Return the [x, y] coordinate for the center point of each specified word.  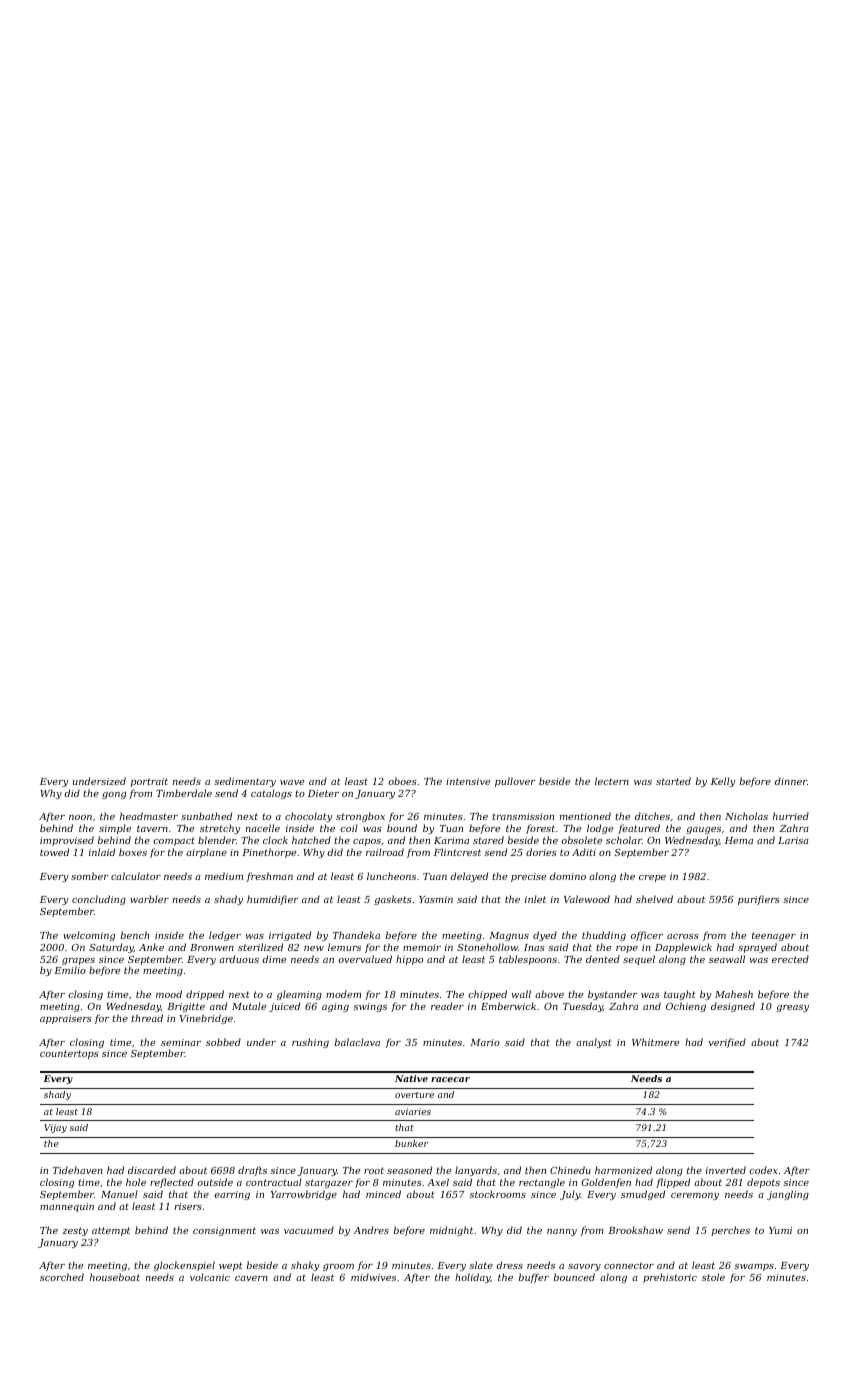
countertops [69, 1054]
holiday [472, 1278]
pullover [515, 782]
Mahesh [734, 994]
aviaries [413, 1111]
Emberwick [508, 1006]
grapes [78, 961]
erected [790, 959]
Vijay [55, 1128]
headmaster [149, 816]
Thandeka [356, 935]
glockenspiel [184, 1266]
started [673, 781]
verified [727, 1043]
